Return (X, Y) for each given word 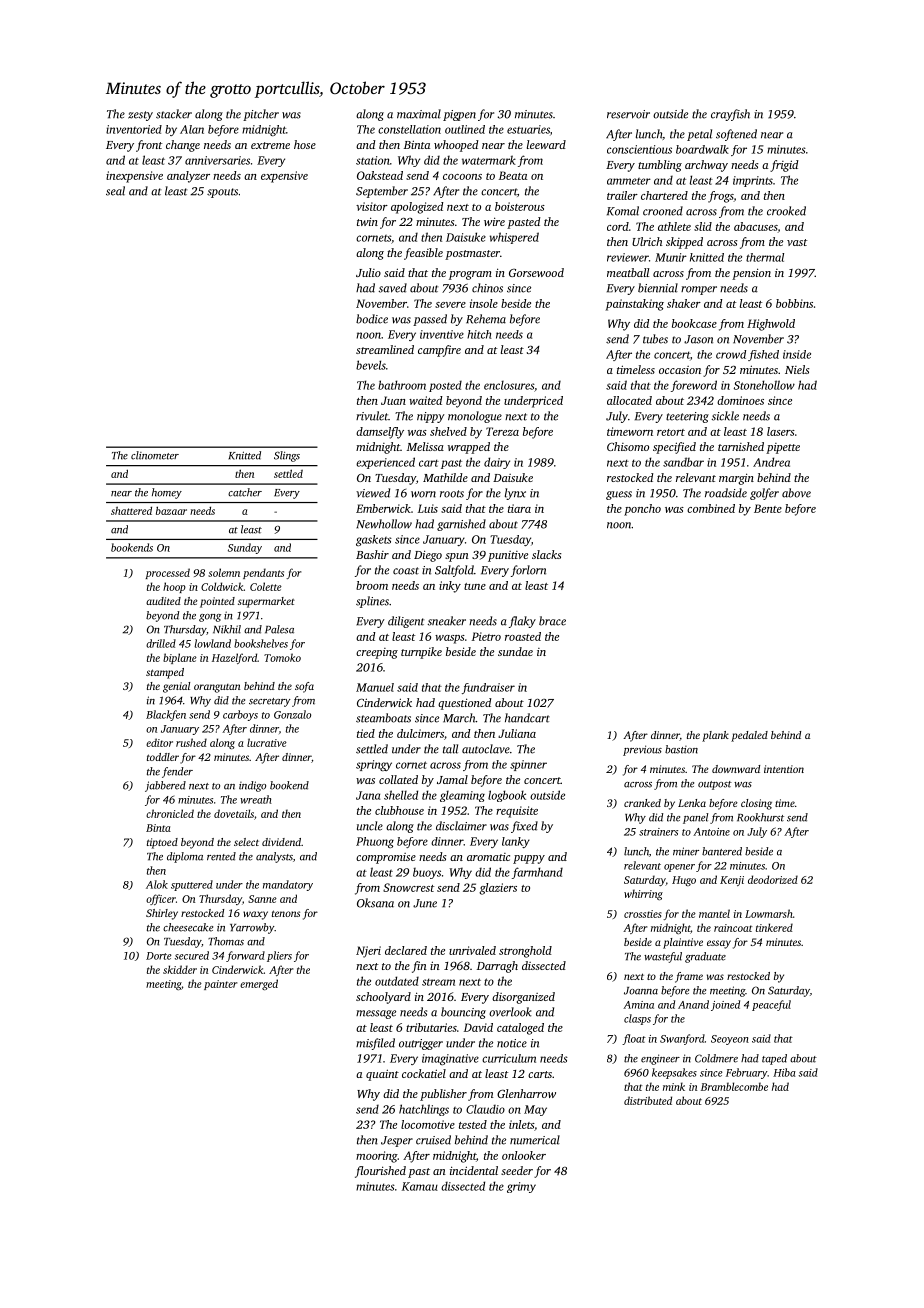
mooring (377, 1157)
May (535, 1110)
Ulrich (647, 241)
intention (784, 769)
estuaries (528, 129)
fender (177, 772)
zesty (140, 116)
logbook (507, 796)
